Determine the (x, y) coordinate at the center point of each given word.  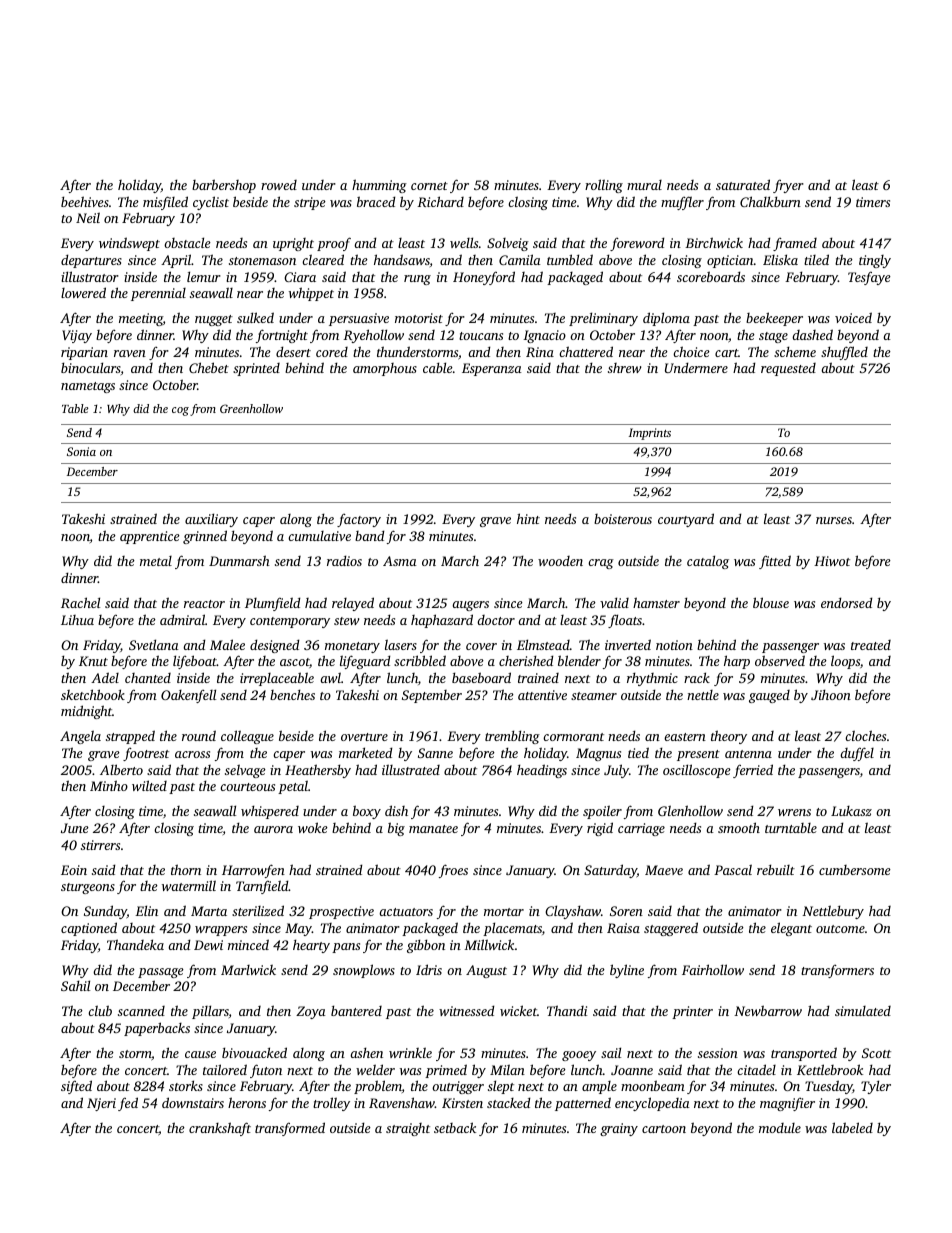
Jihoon (831, 694)
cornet (429, 186)
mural (644, 185)
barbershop (224, 186)
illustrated (411, 769)
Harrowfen (253, 871)
